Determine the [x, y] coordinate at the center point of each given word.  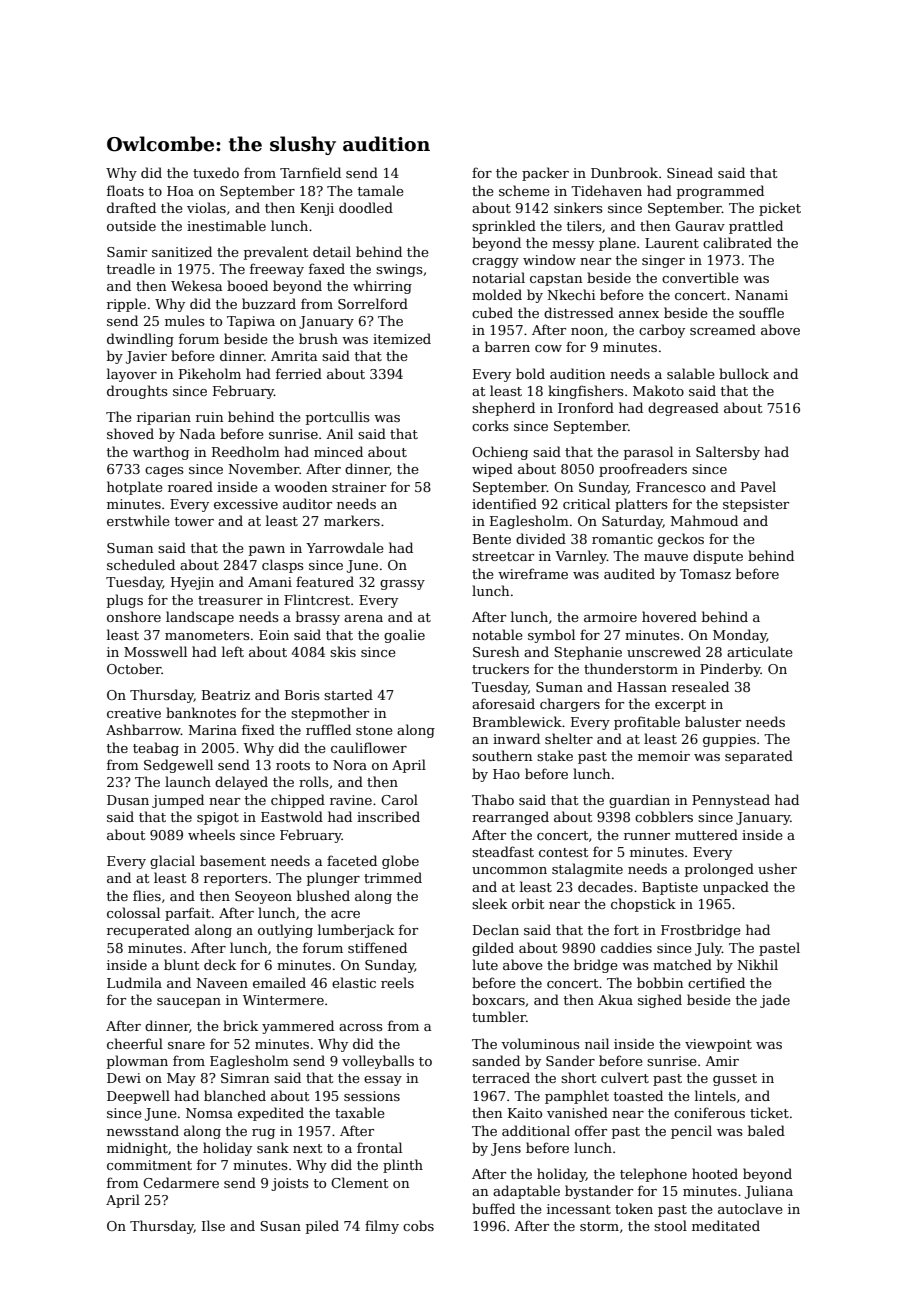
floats [125, 190]
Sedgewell [178, 766]
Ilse [213, 1225]
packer [545, 174]
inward [516, 738]
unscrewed [664, 651]
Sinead [690, 172]
